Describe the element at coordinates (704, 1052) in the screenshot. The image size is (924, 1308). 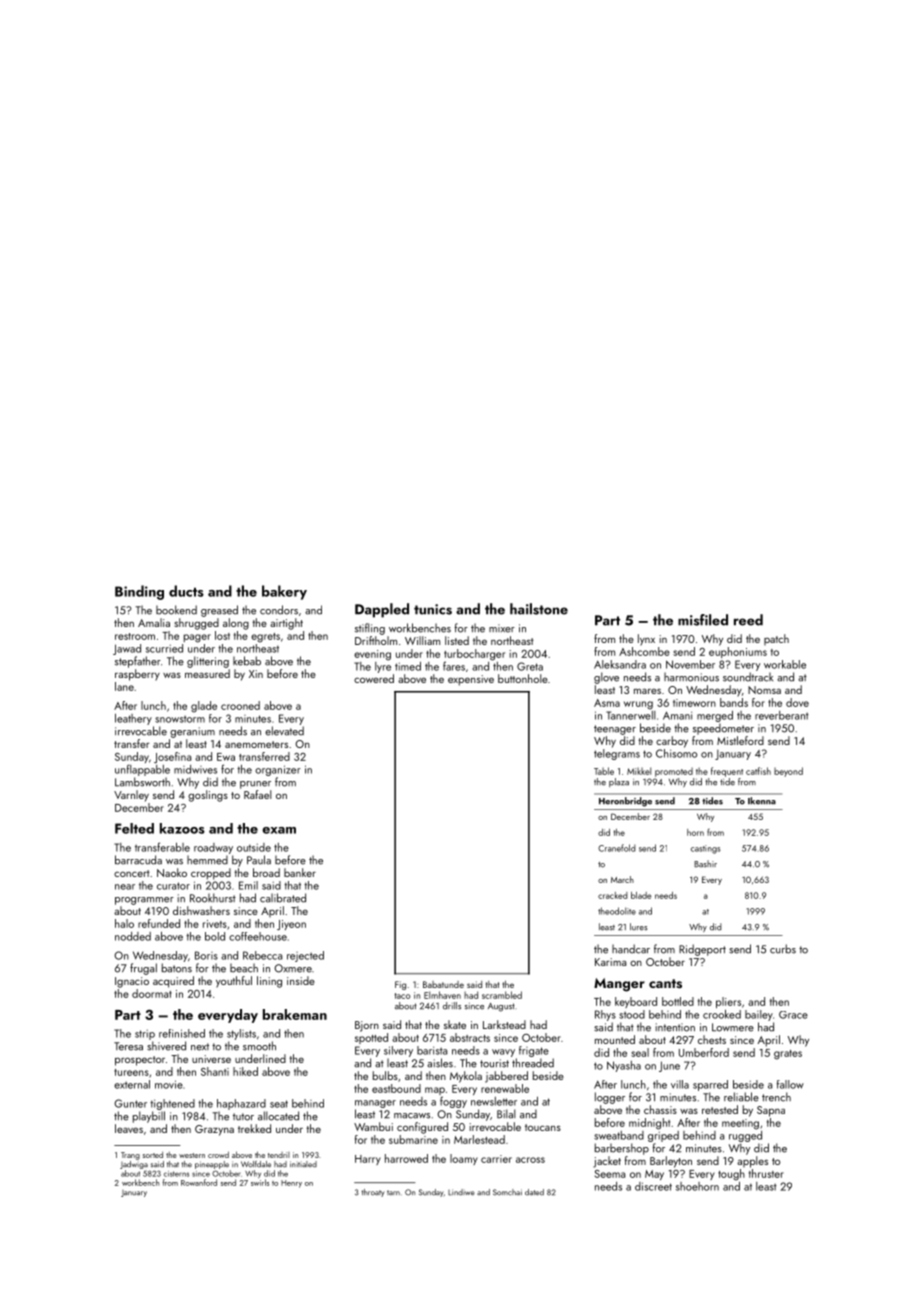
I see `Umberford` at that location.
